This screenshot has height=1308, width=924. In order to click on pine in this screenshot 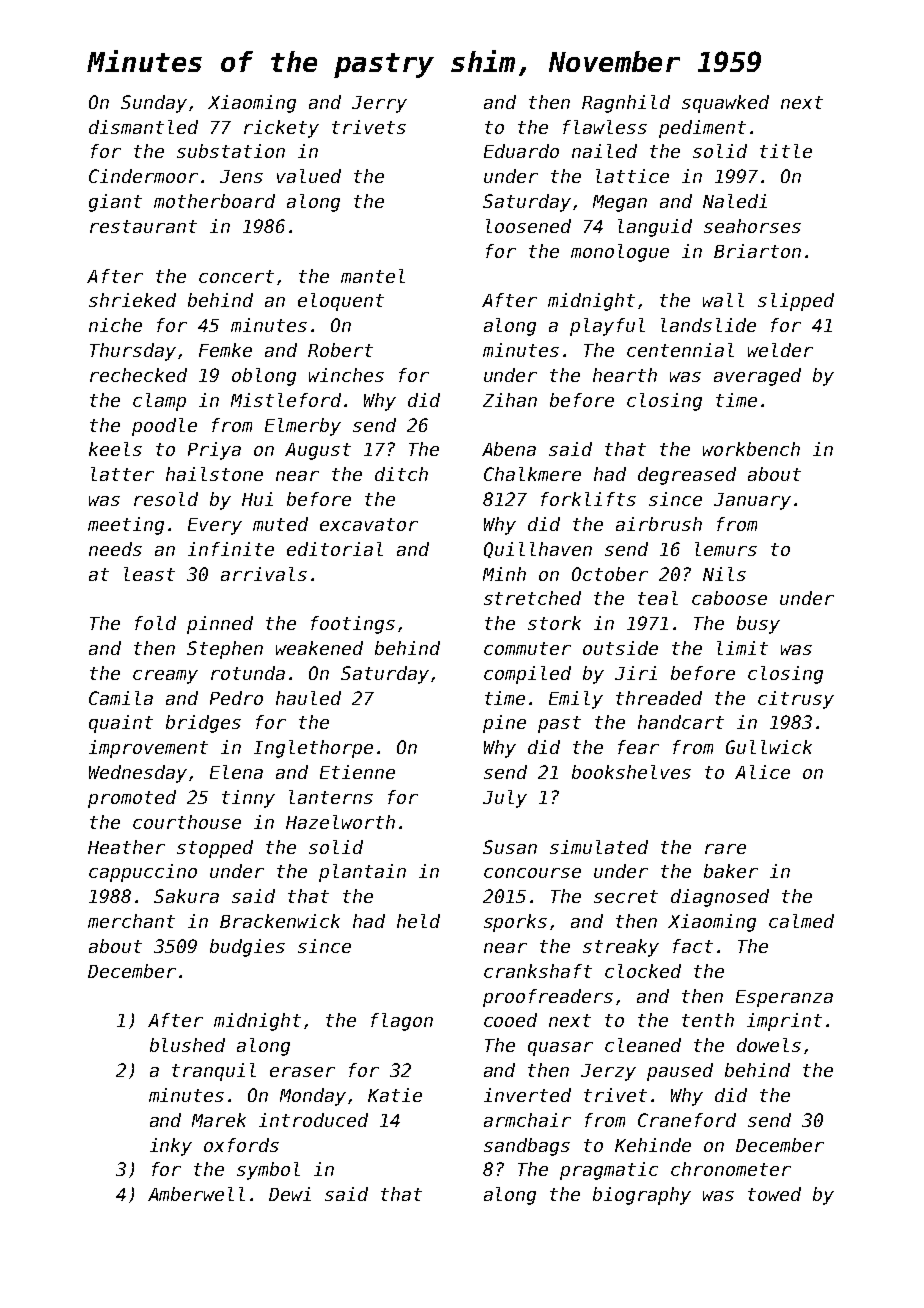, I will do `click(504, 724)`.
